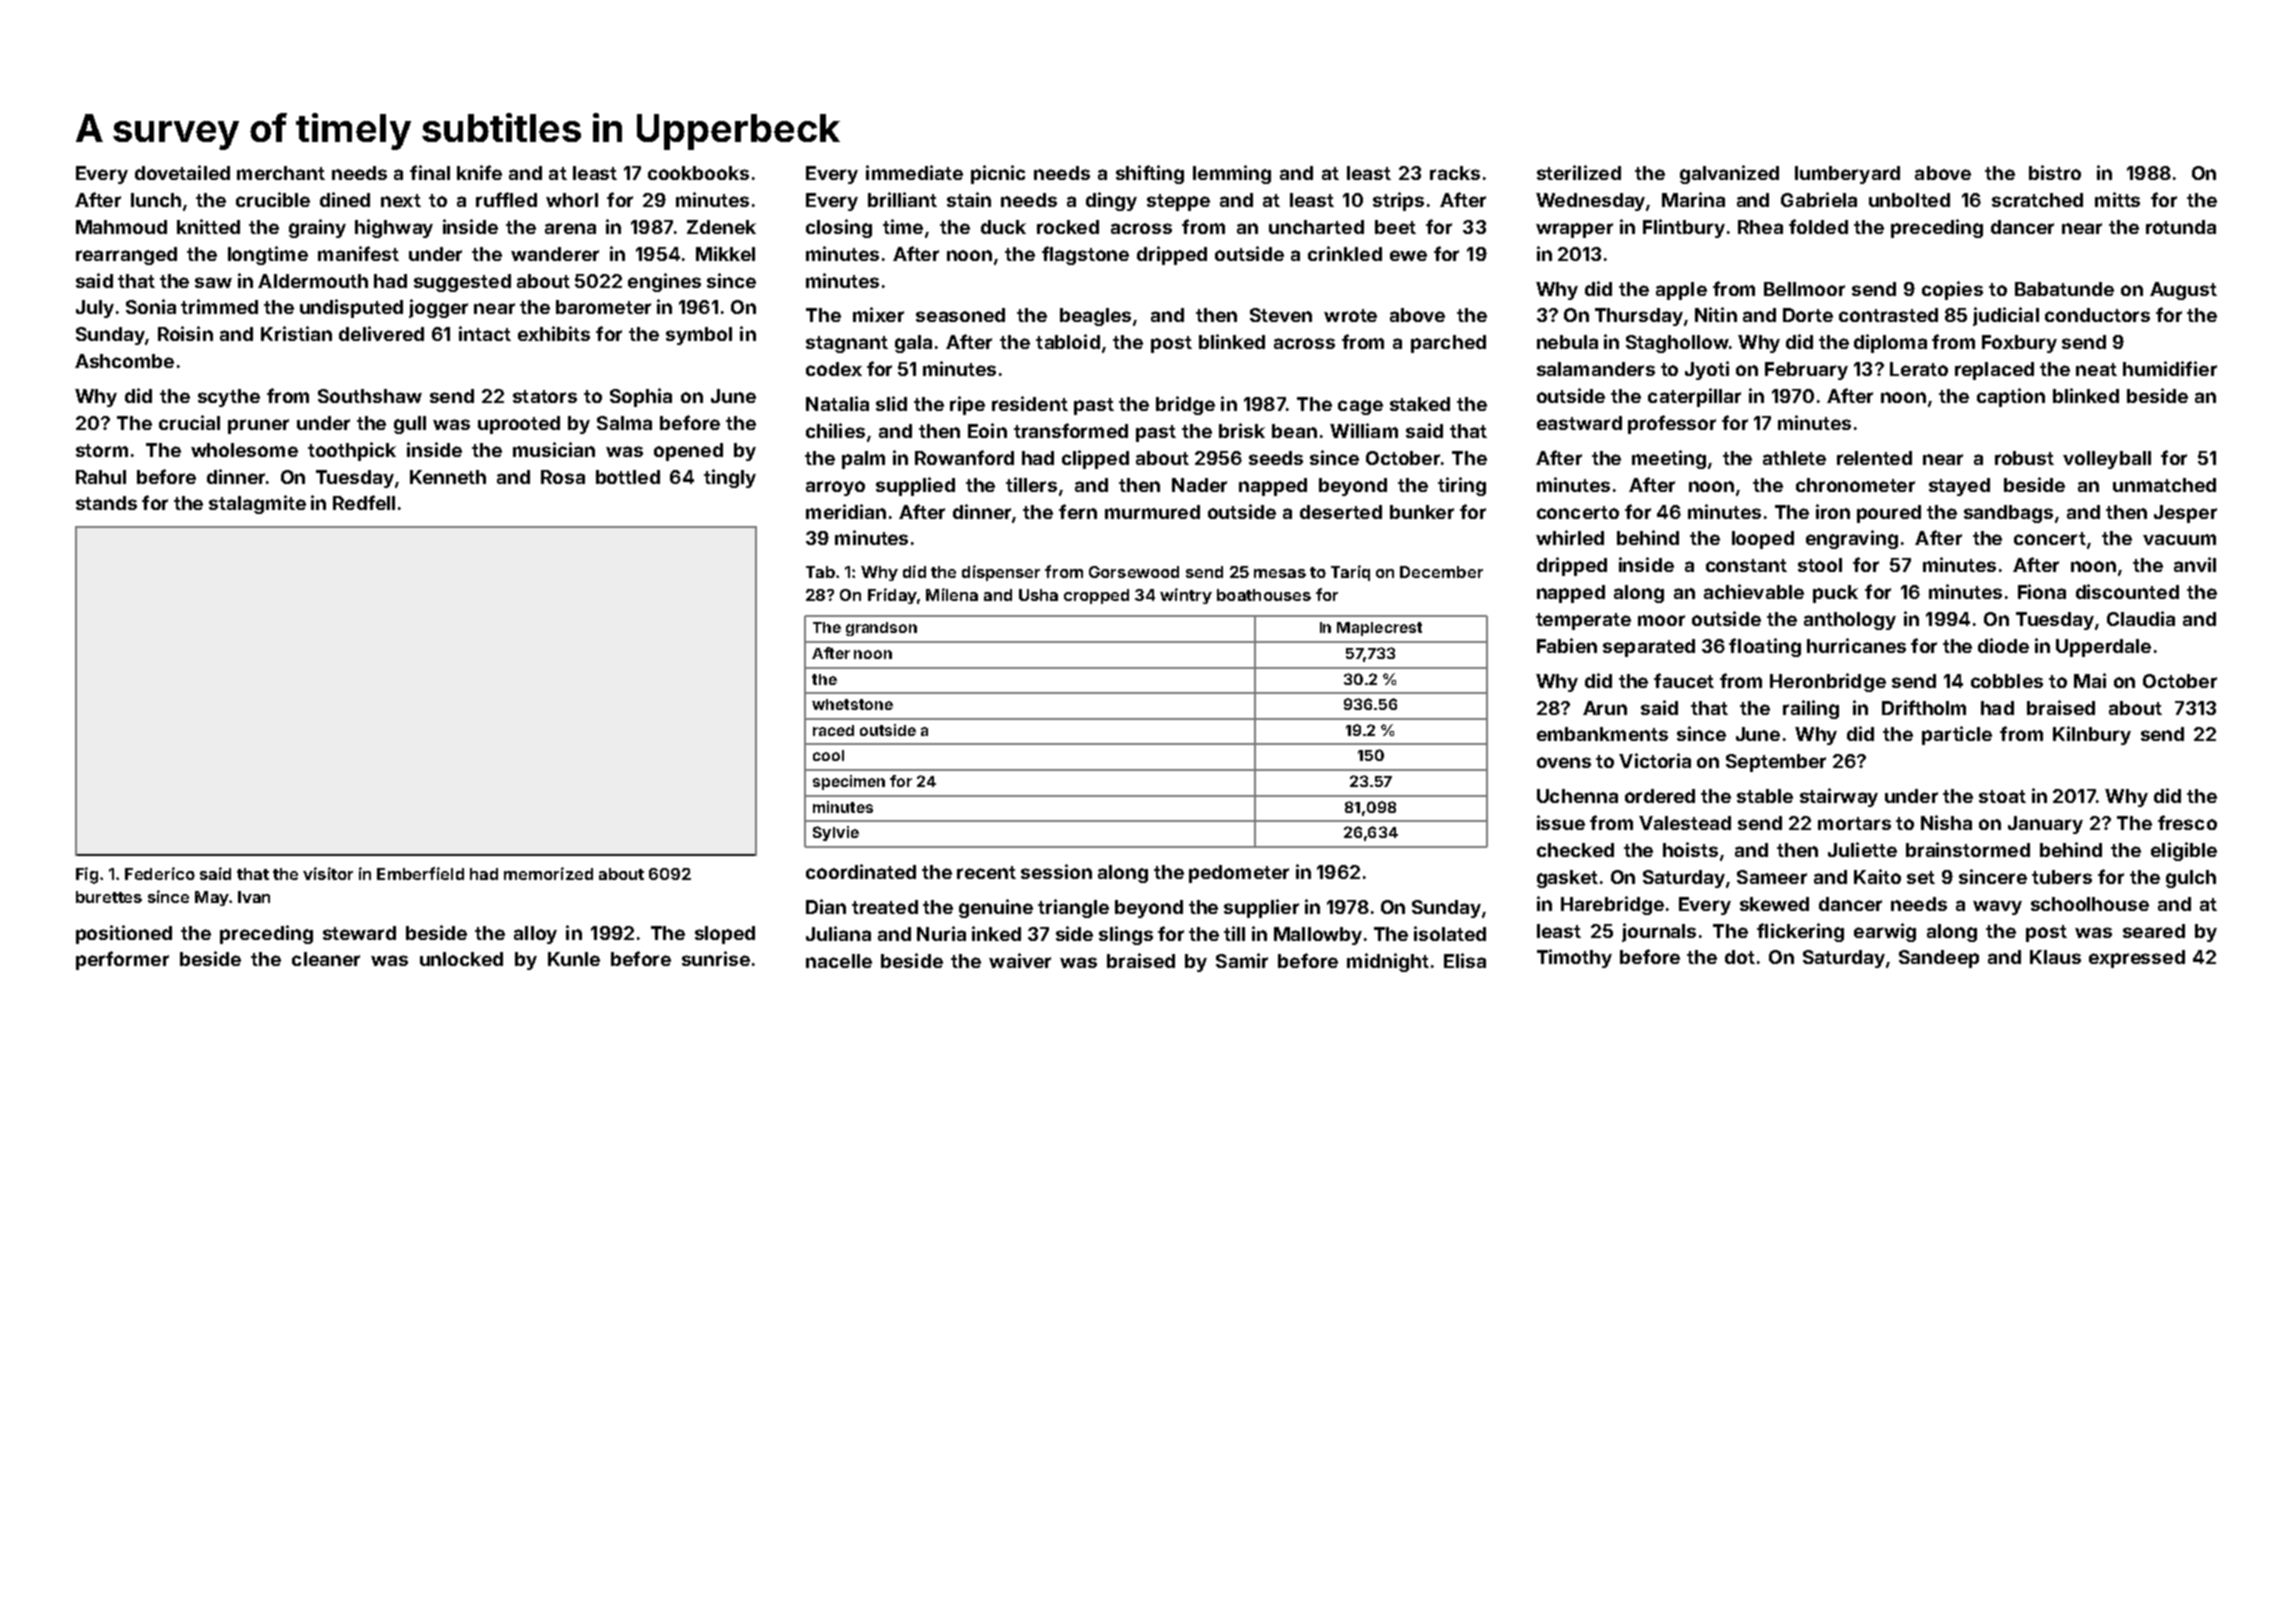 Image resolution: width=2292 pixels, height=1620 pixels. What do you see at coordinates (828, 755) in the screenshot?
I see `cool` at bounding box center [828, 755].
